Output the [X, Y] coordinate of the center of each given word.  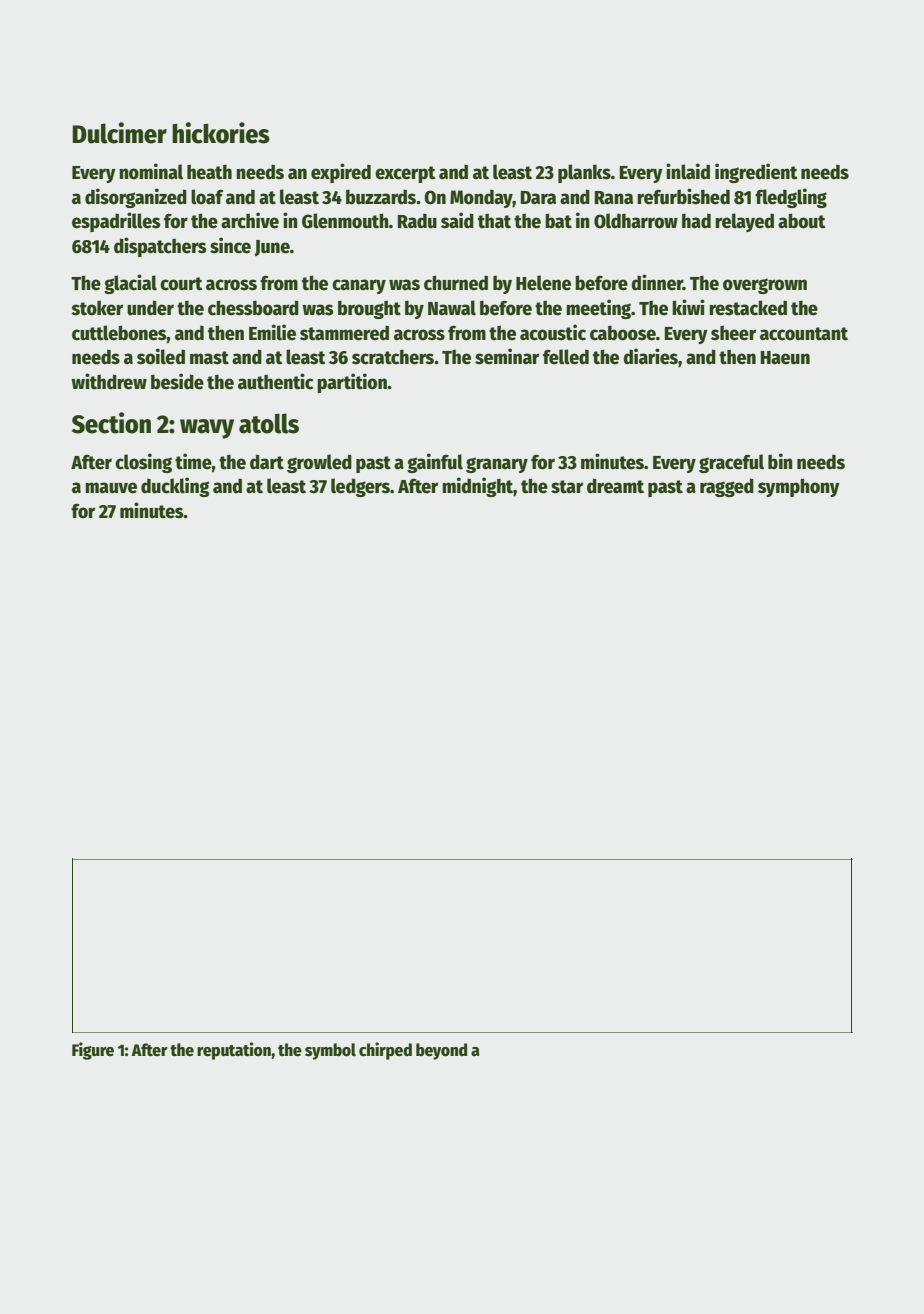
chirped [385, 1051]
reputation [234, 1051]
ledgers [360, 487]
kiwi [688, 307]
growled [319, 463]
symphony [799, 487]
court [181, 284]
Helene [543, 283]
